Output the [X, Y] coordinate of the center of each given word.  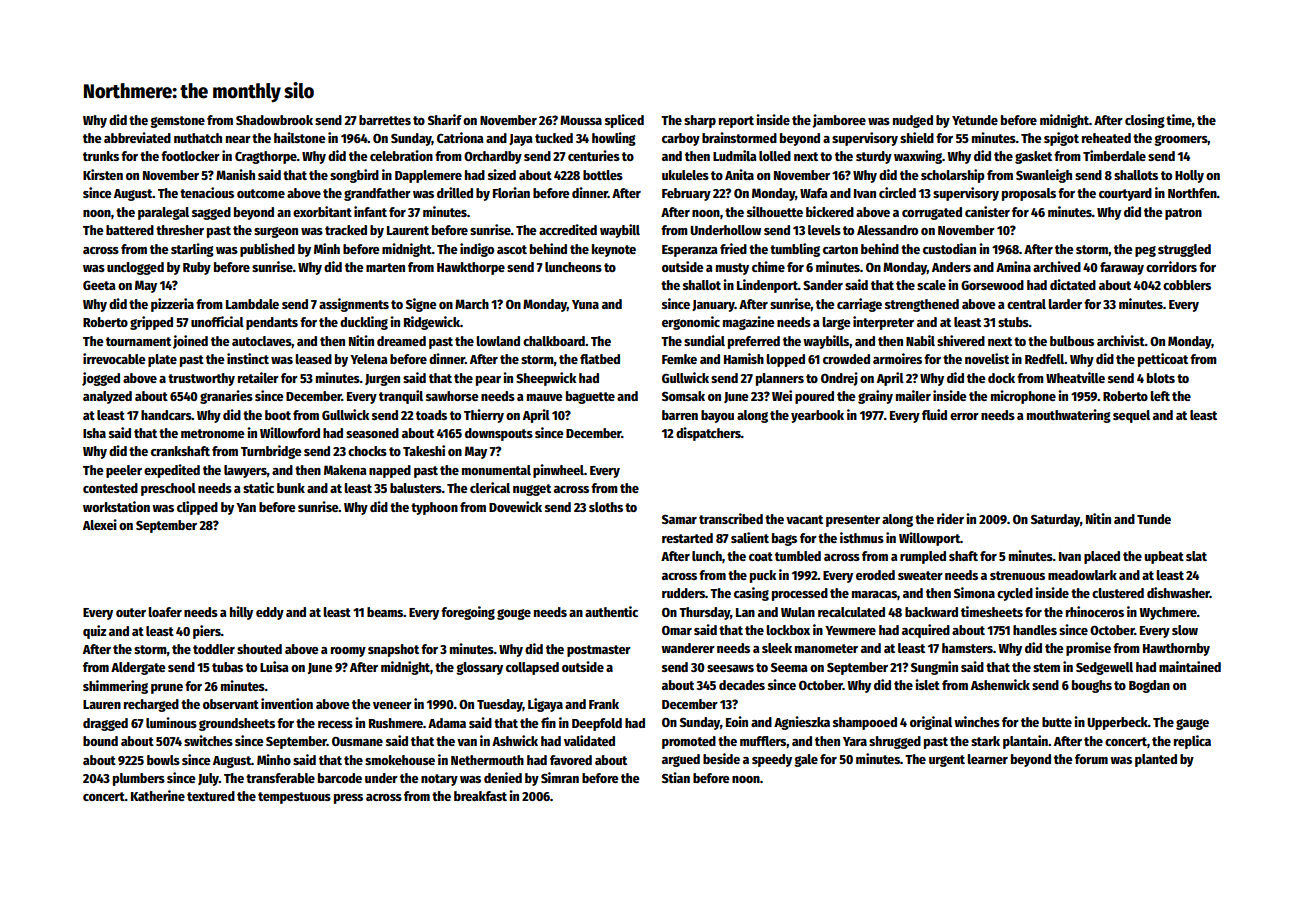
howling [614, 139]
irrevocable [114, 358]
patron [1183, 214]
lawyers [245, 471]
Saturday [1055, 520]
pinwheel [558, 471]
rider [950, 518]
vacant [804, 519]
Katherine [158, 795]
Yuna [585, 304]
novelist [987, 358]
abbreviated [137, 137]
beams [385, 612]
